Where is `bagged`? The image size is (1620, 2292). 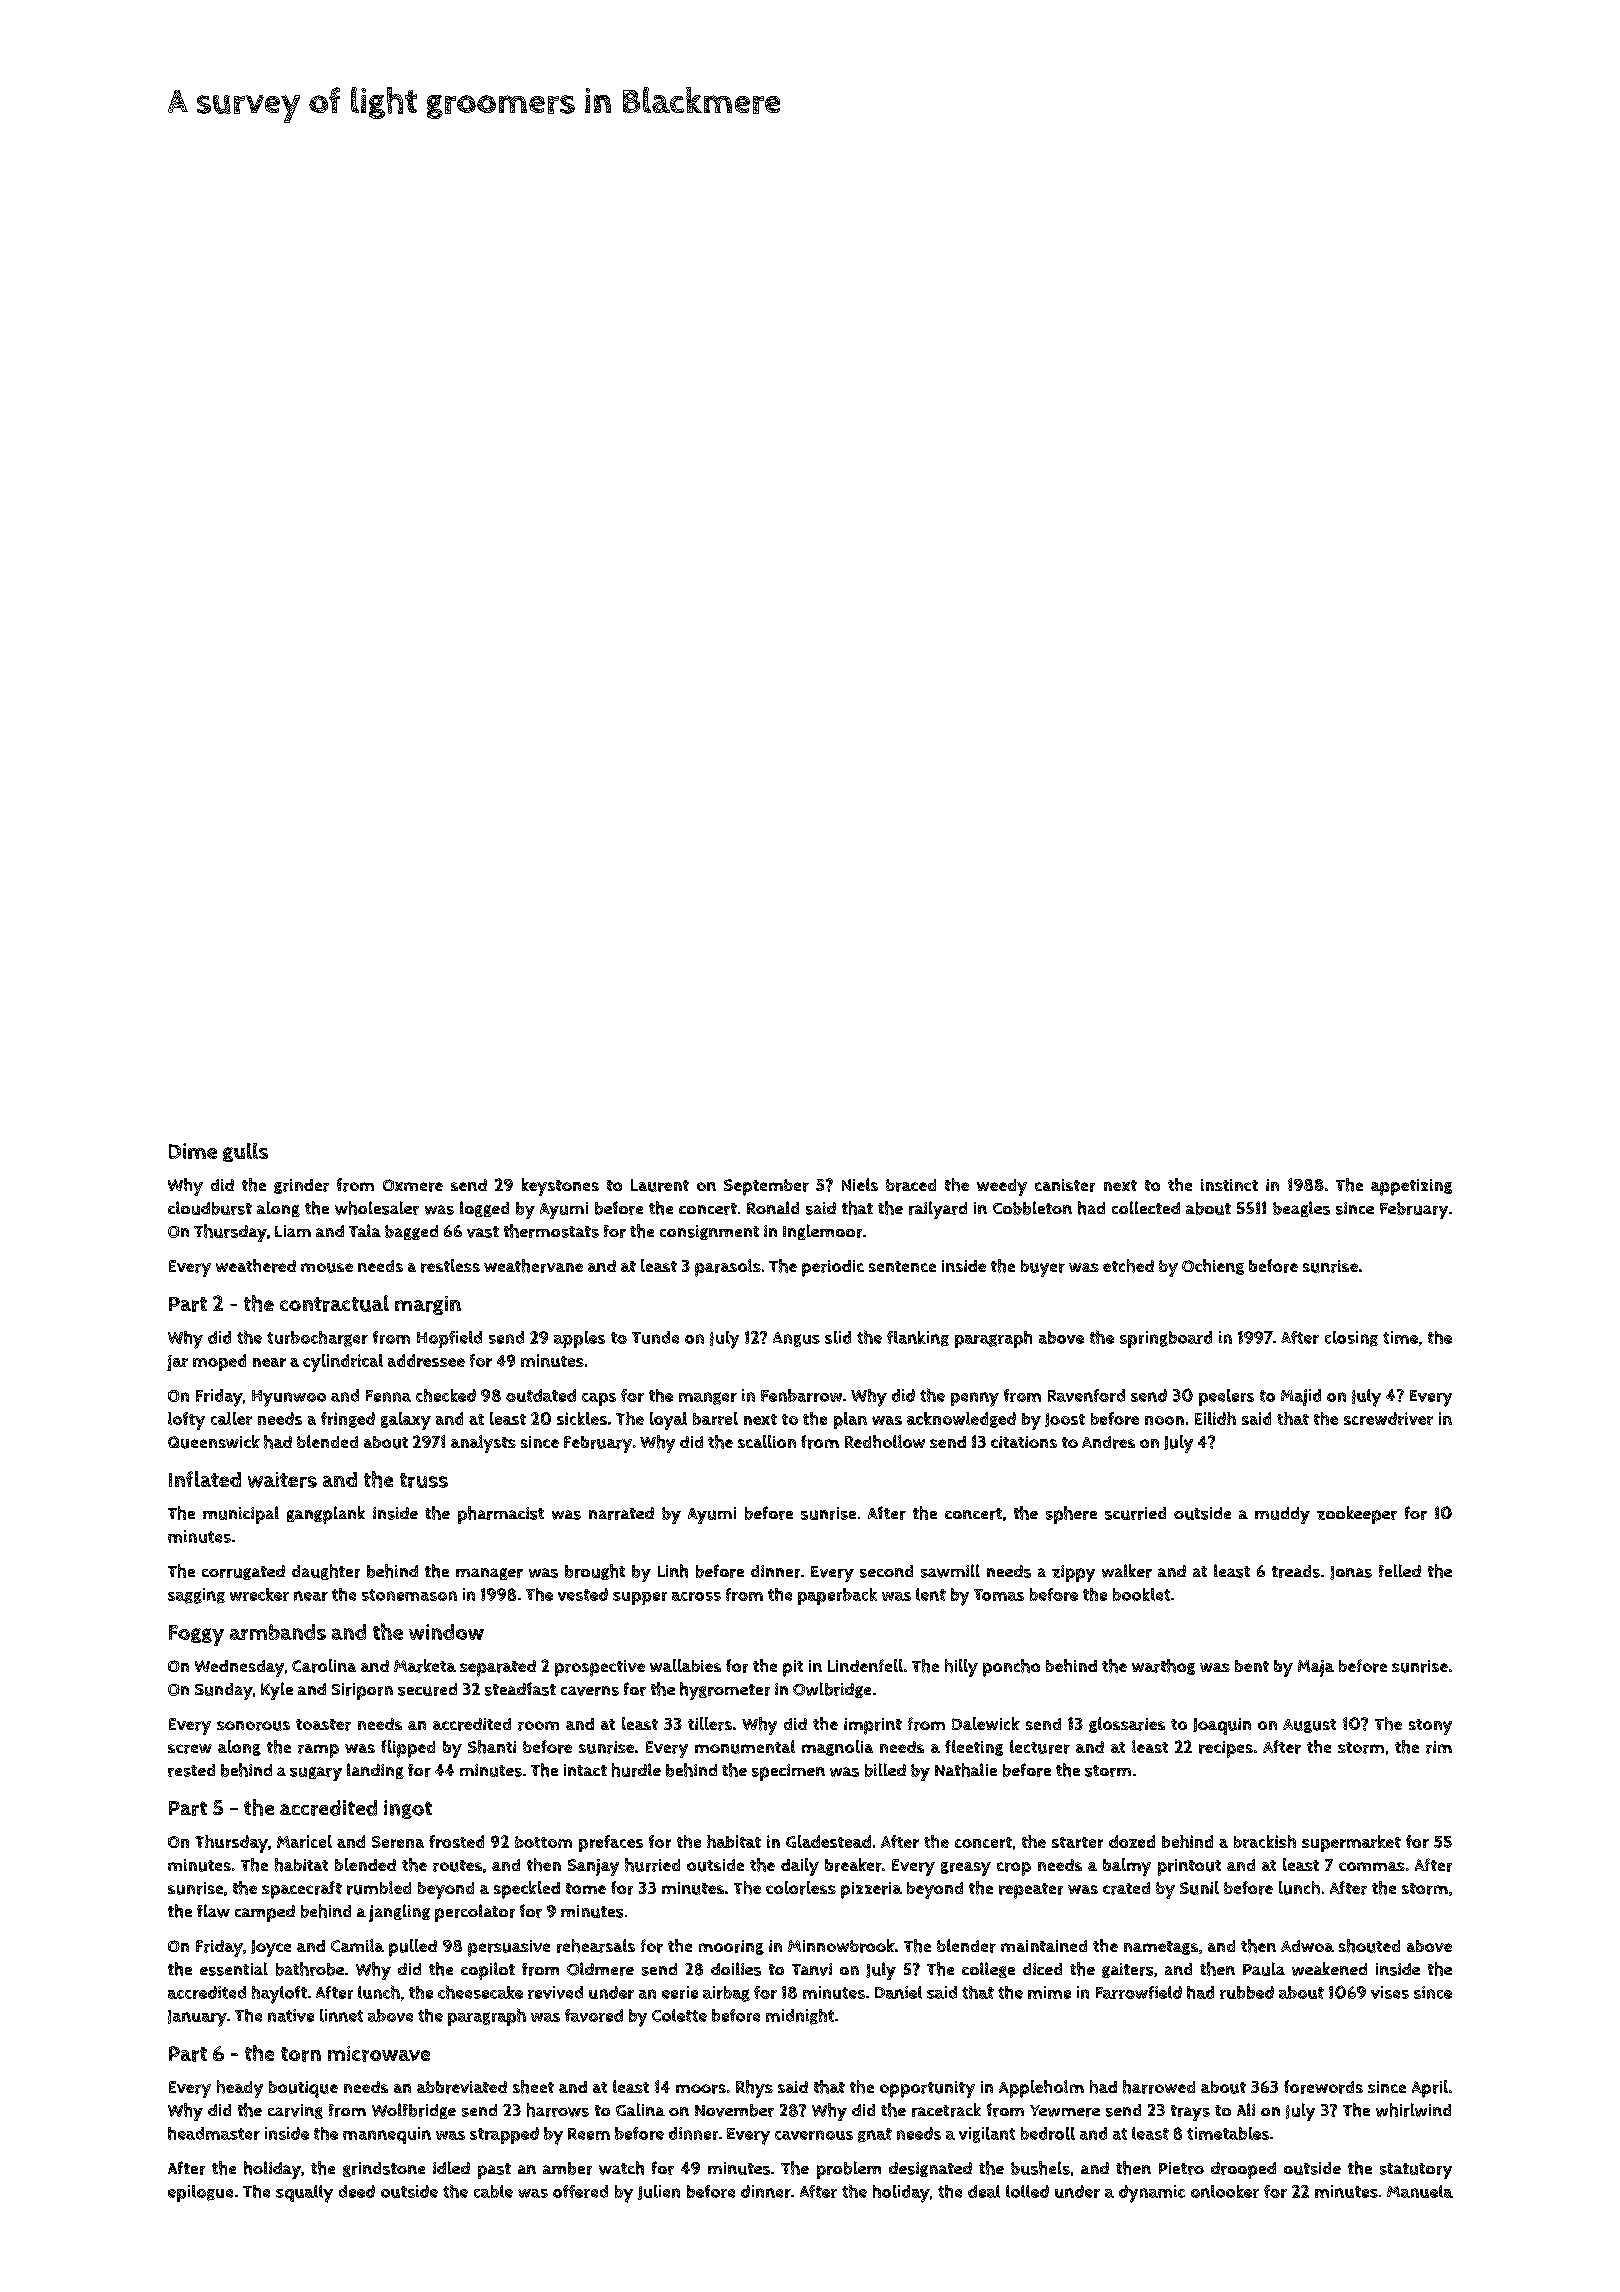
bagged is located at coordinates (411, 1232).
